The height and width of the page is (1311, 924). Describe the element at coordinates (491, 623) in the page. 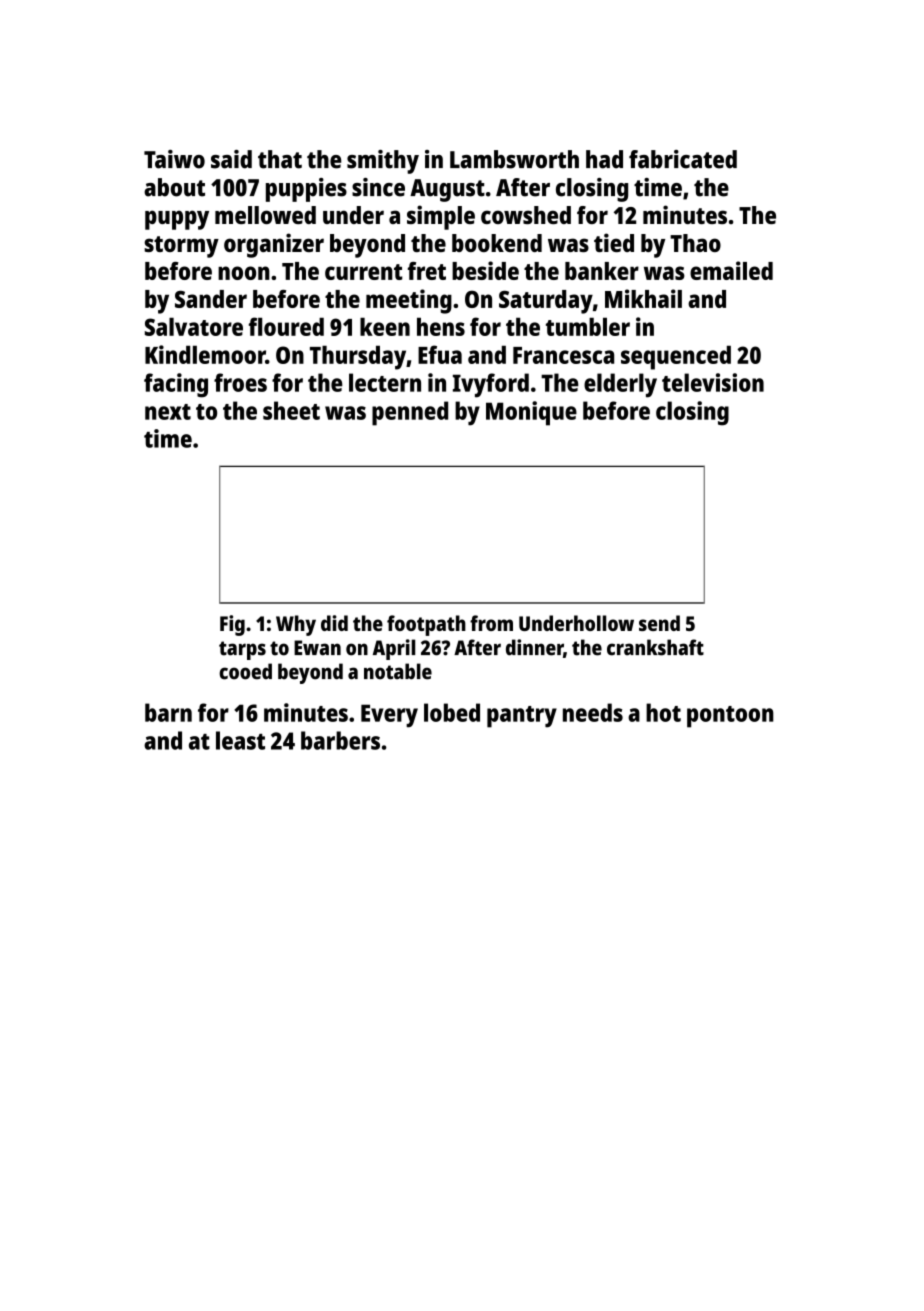

I see `from` at that location.
